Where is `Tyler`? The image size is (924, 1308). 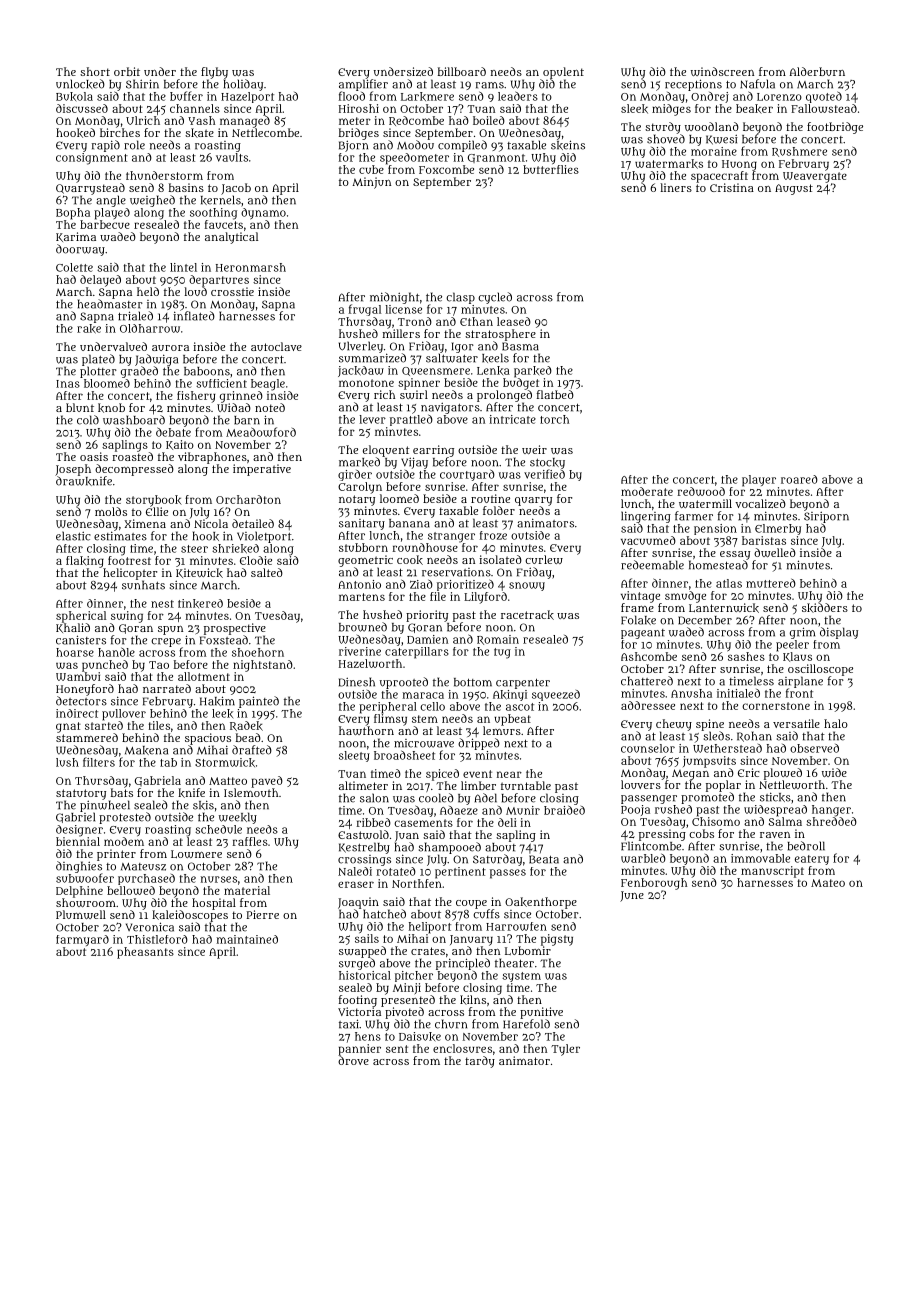 Tyler is located at coordinates (565, 1050).
